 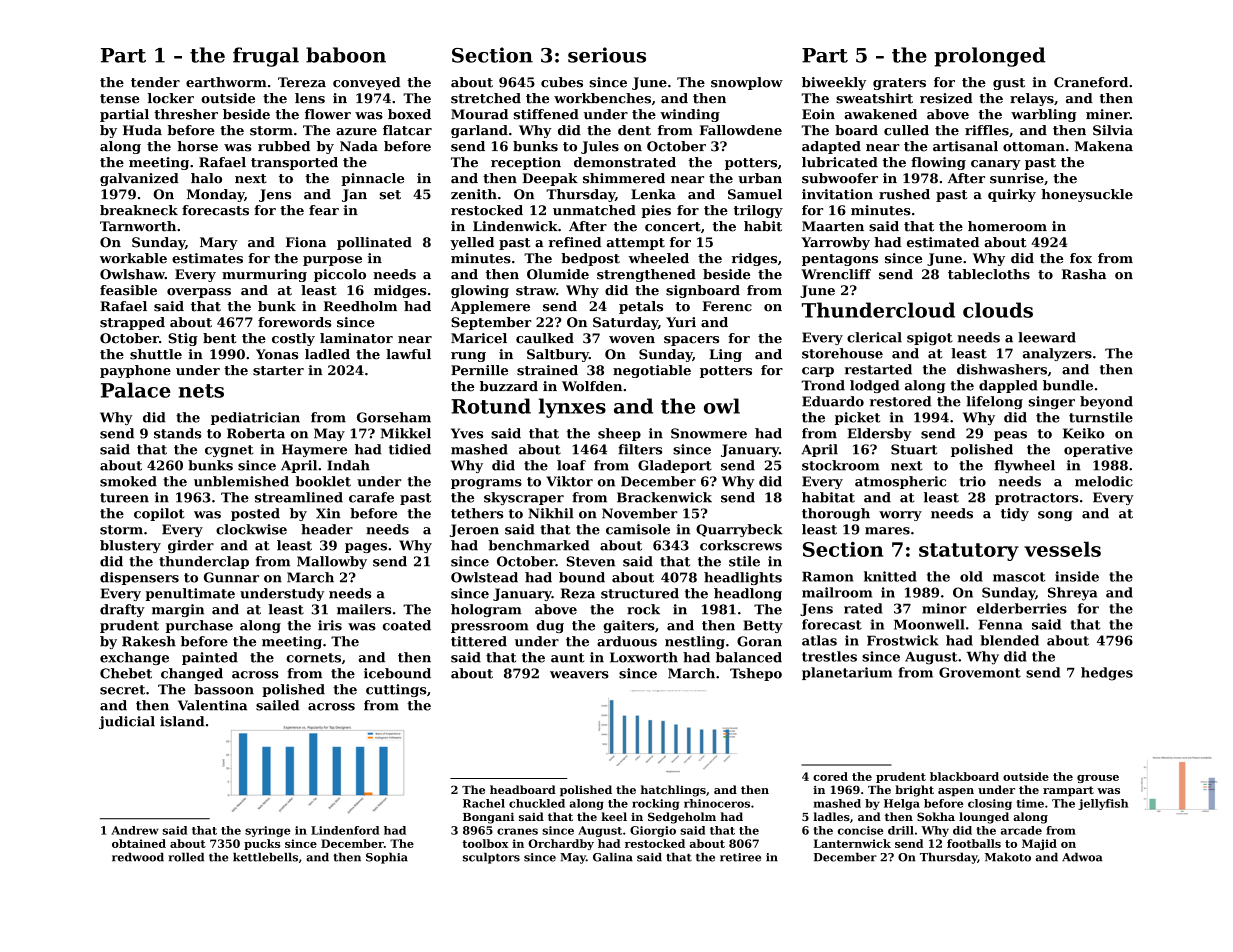 I want to click on Wrencliff, so click(x=836, y=274).
